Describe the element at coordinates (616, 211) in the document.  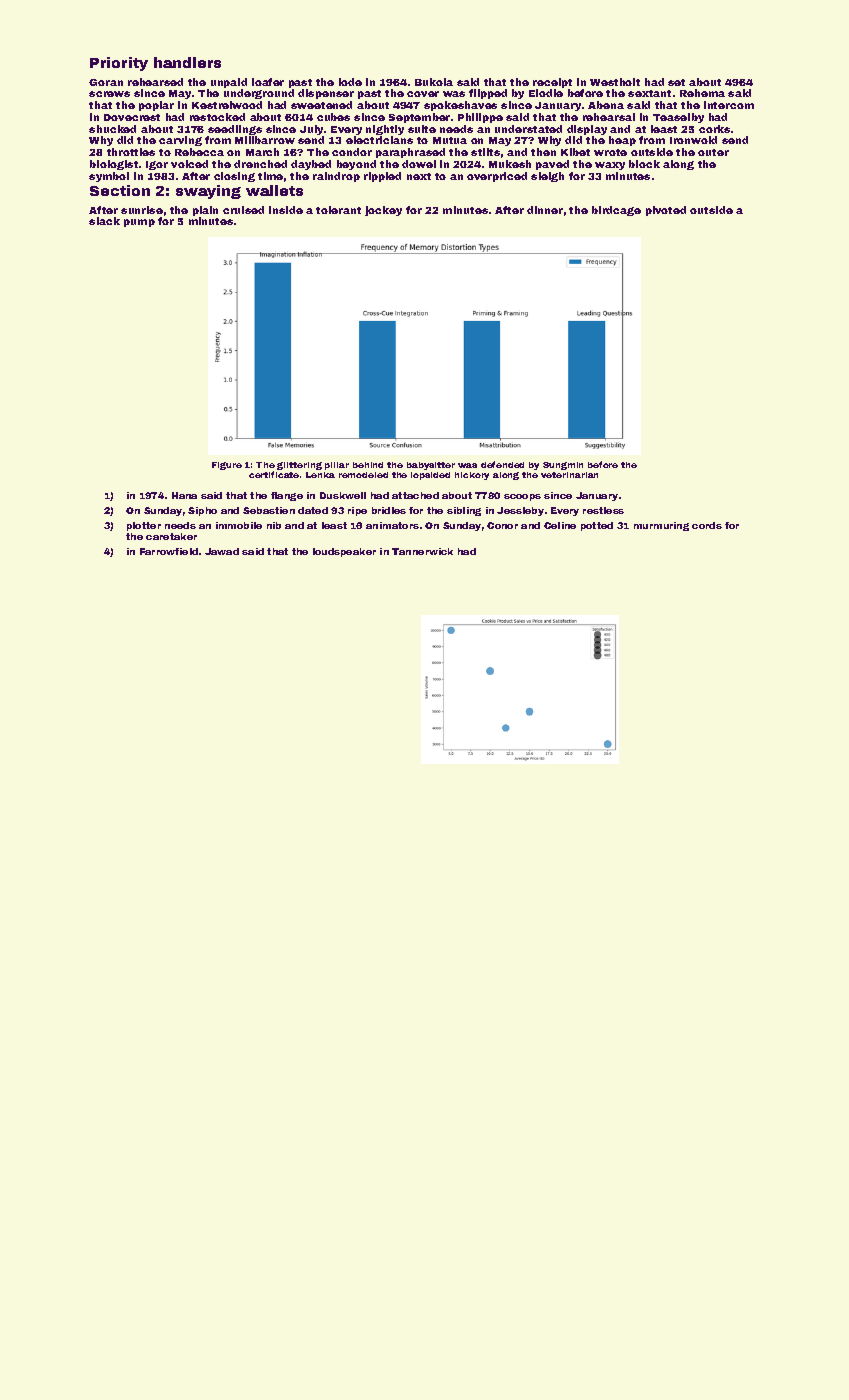
I see `birdcage` at that location.
